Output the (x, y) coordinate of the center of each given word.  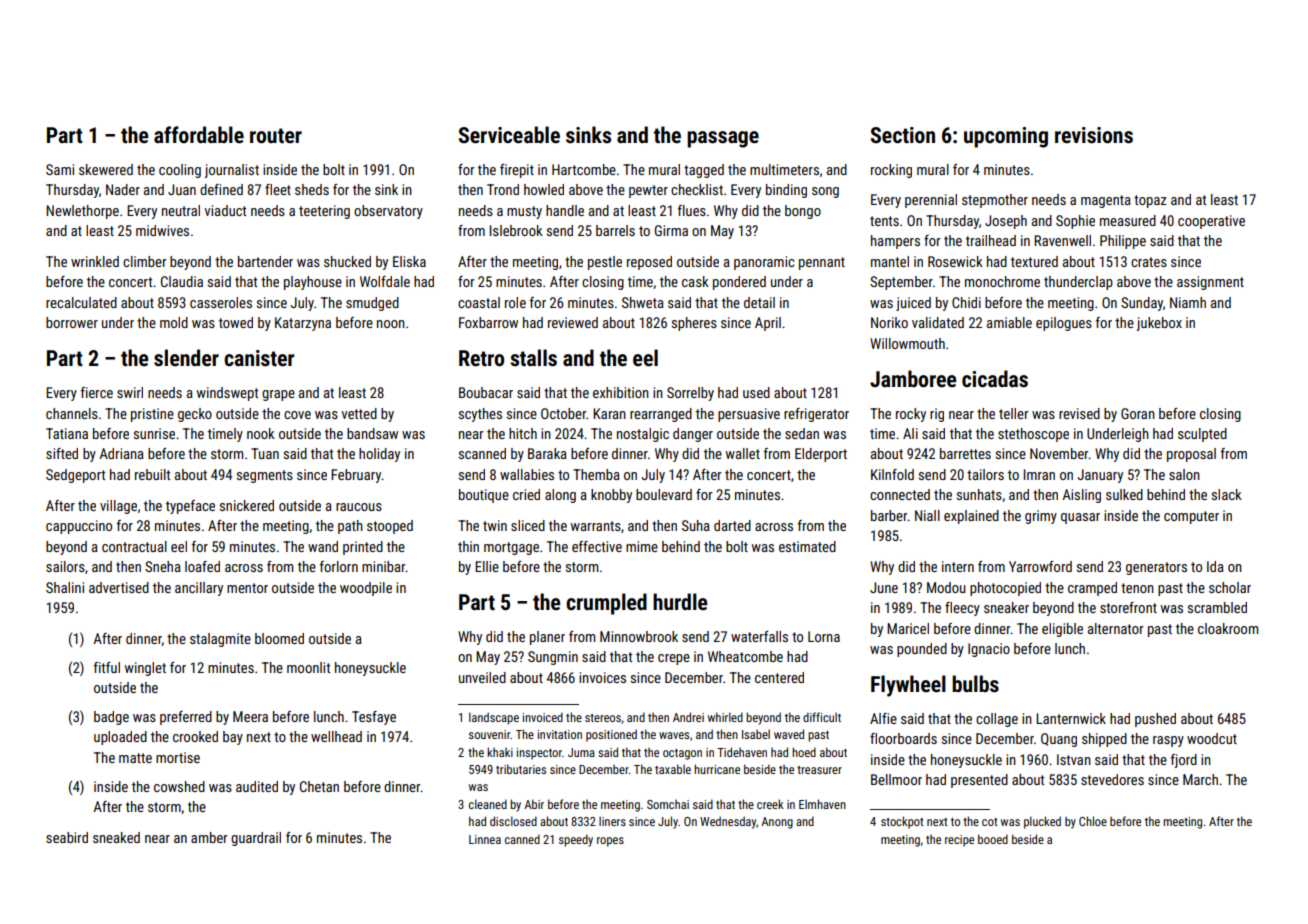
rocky (911, 415)
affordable (199, 135)
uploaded (120, 738)
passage (723, 139)
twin (495, 525)
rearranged (661, 415)
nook (261, 433)
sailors (65, 566)
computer (1191, 517)
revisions (1094, 135)
